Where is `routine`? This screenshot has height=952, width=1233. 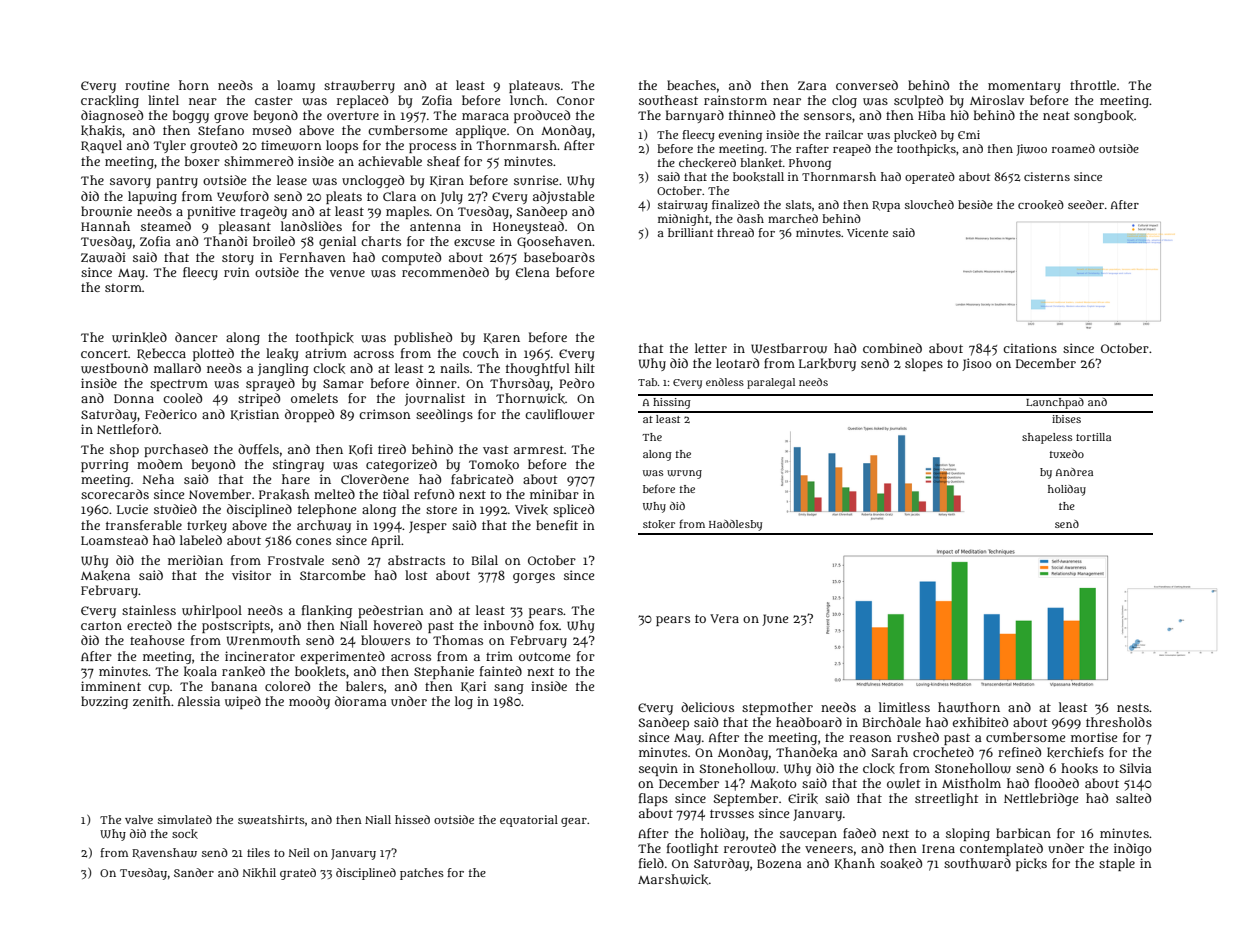 routine is located at coordinates (147, 85).
